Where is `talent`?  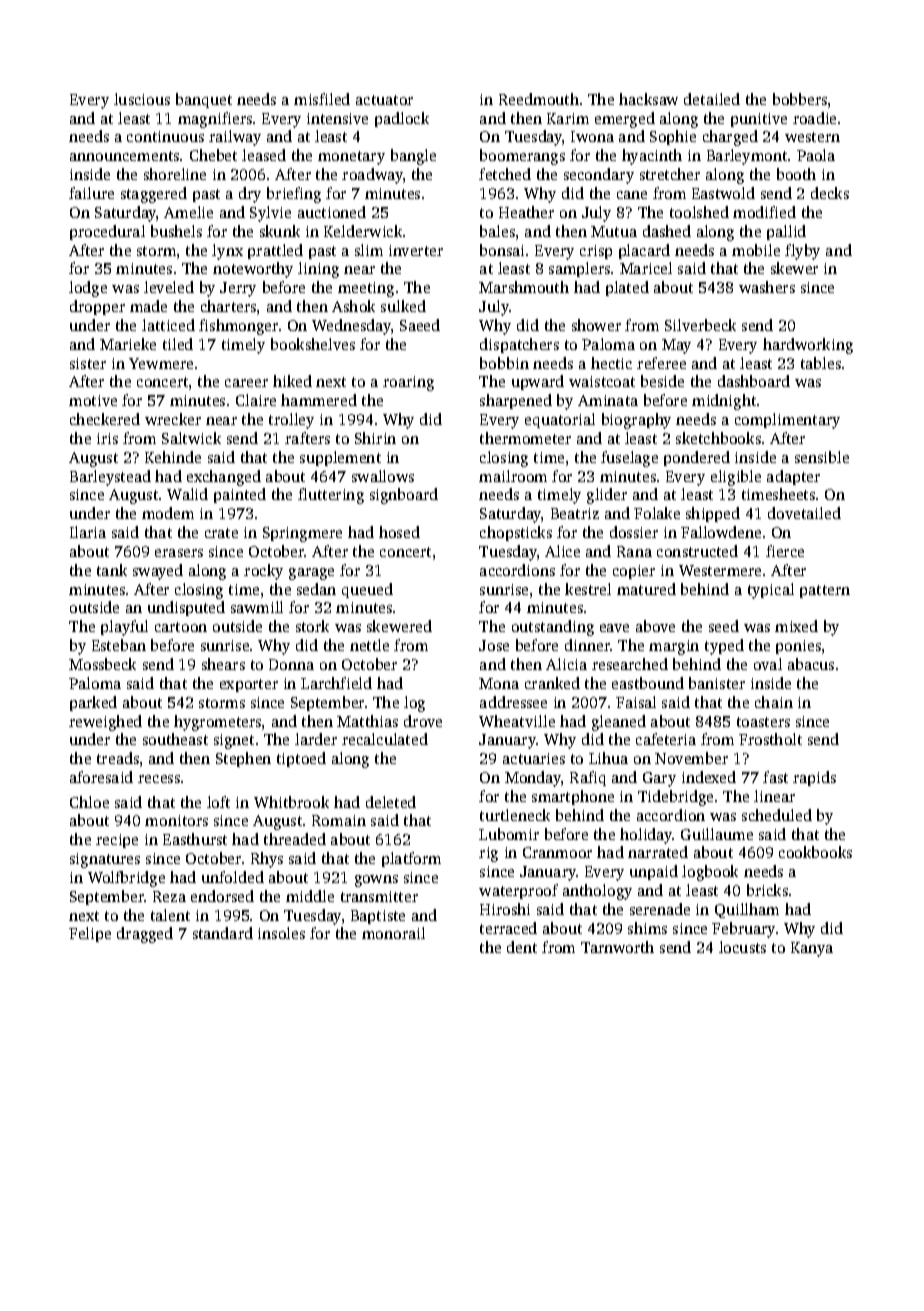 talent is located at coordinates (170, 915).
